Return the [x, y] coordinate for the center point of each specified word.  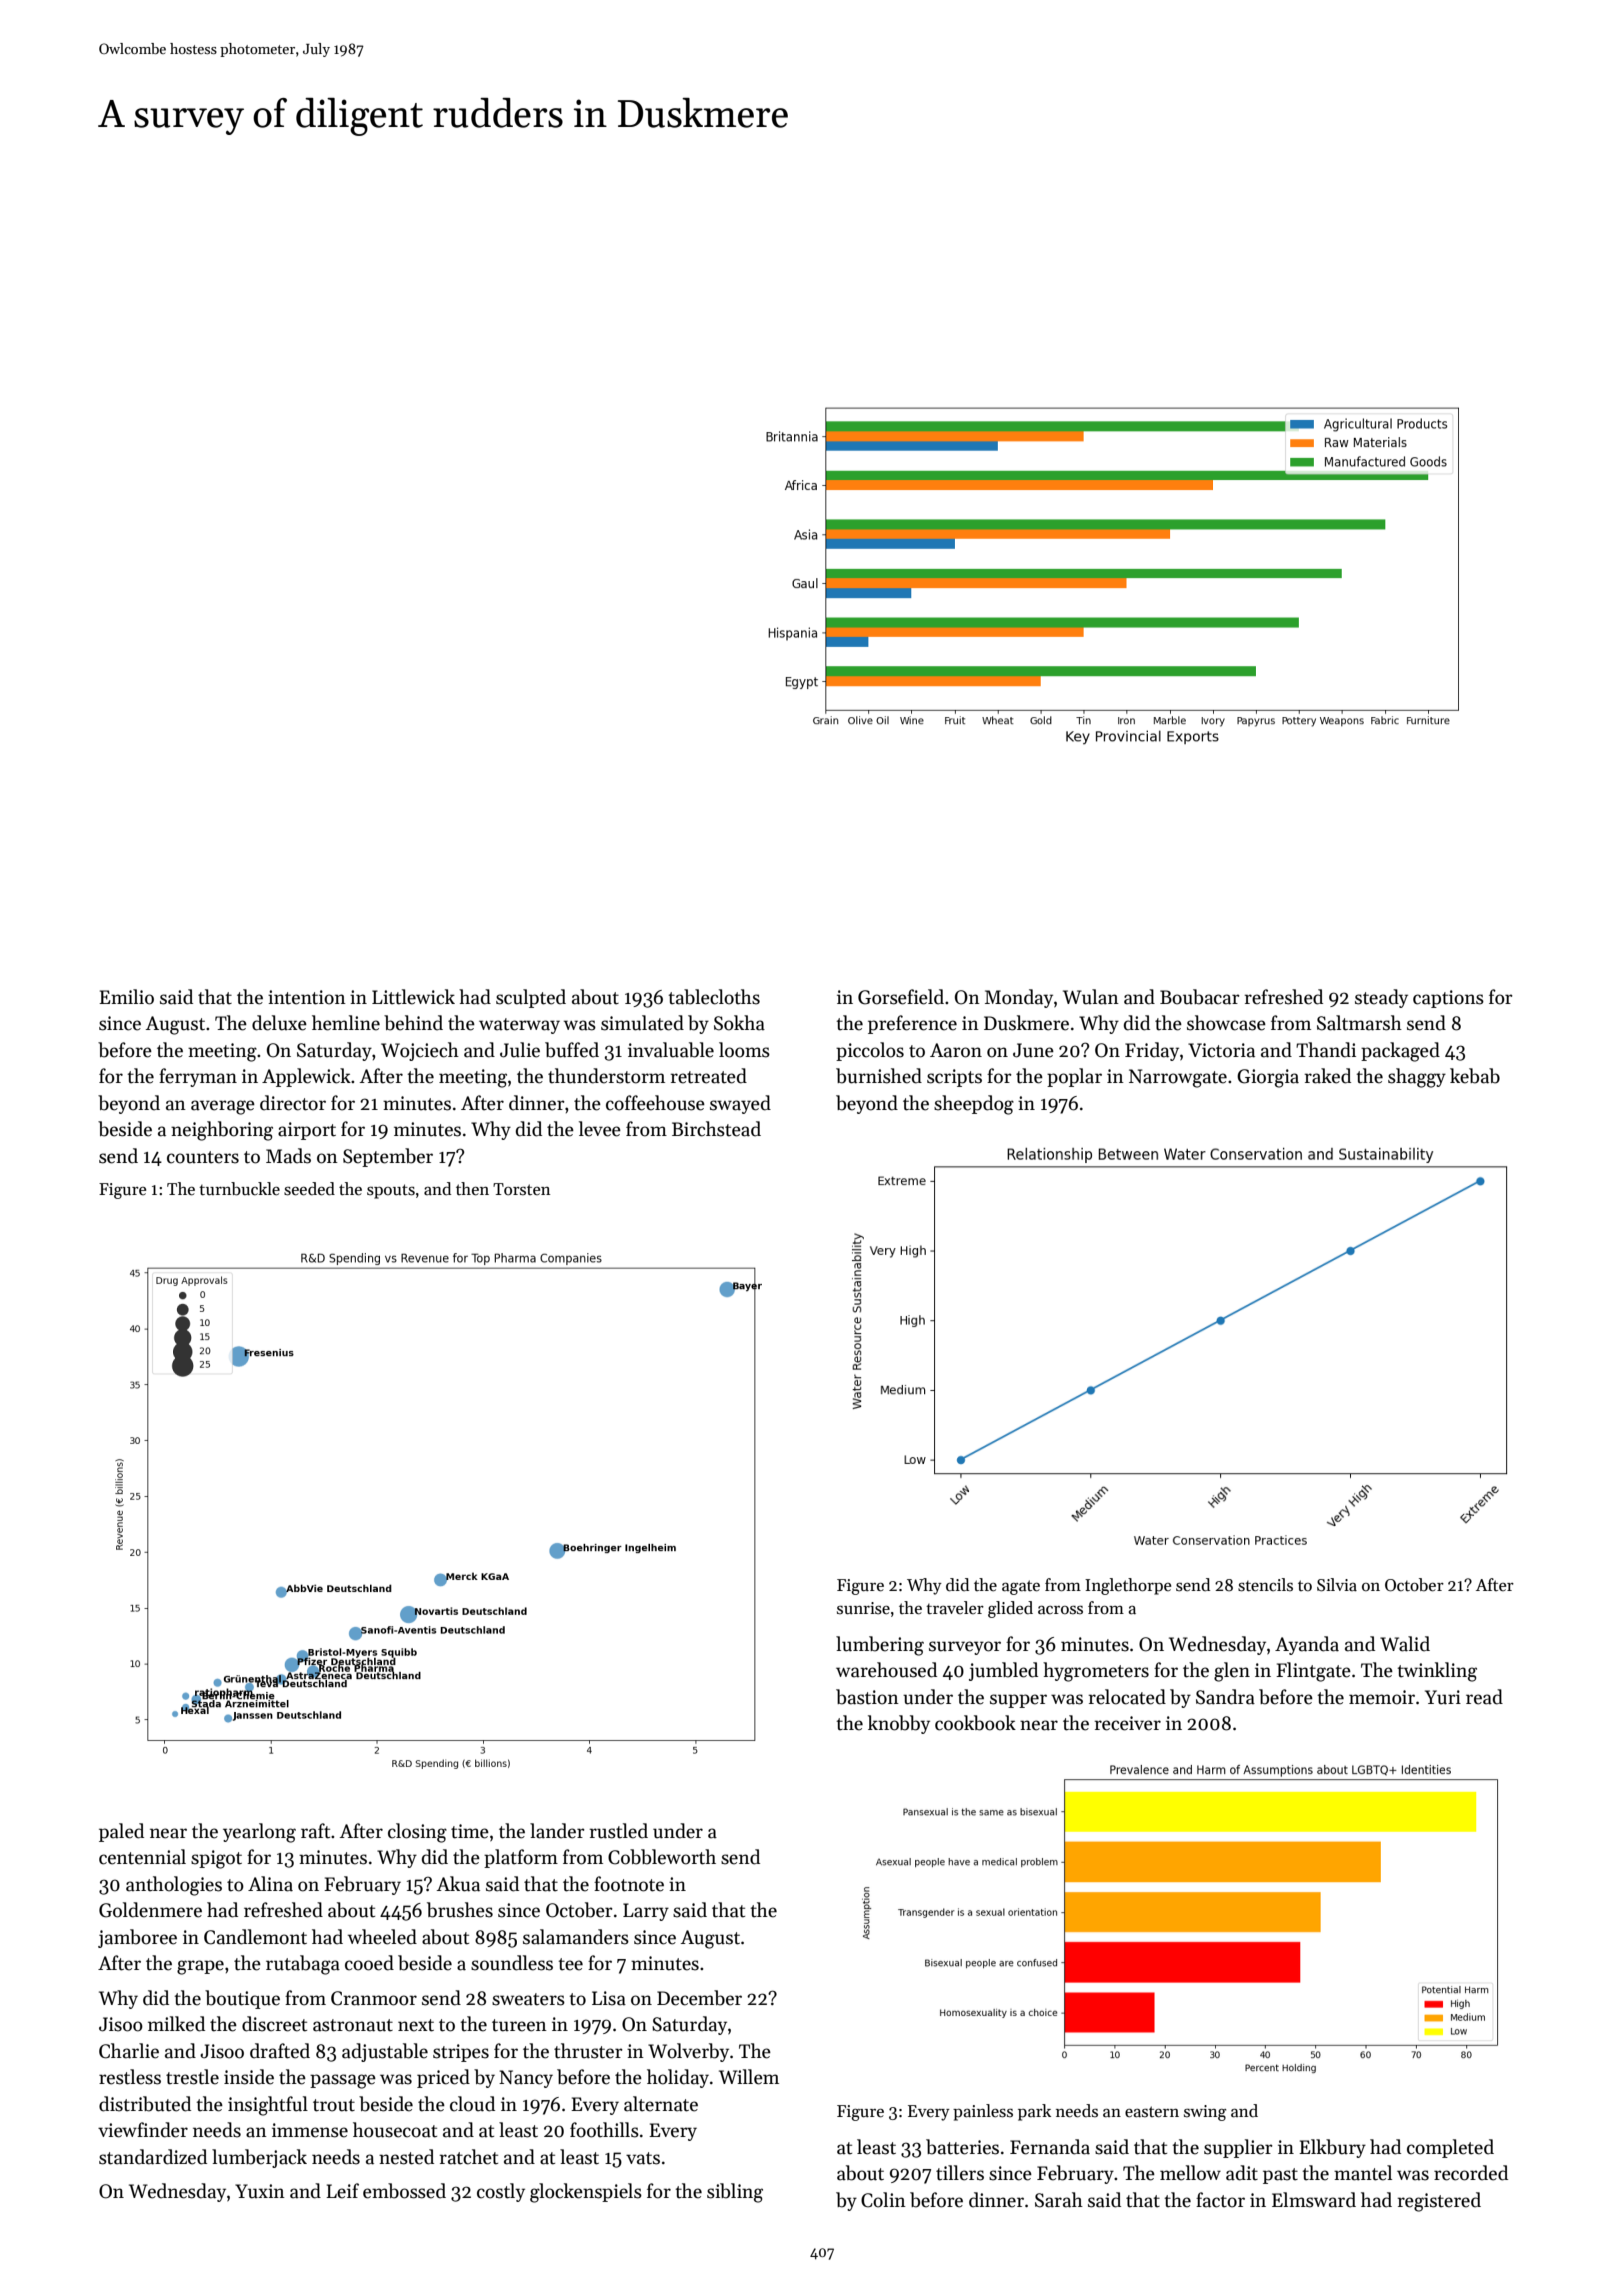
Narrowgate [1178, 1078]
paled [121, 1832]
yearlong [259, 1833]
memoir [1382, 1697]
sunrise [863, 1608]
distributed [145, 2104]
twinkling [1437, 1672]
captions [1448, 999]
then [472, 1189]
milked [176, 2024]
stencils [1265, 1585]
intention [307, 997]
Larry [646, 1912]
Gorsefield [901, 997]
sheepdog [974, 1105]
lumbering [880, 1646]
